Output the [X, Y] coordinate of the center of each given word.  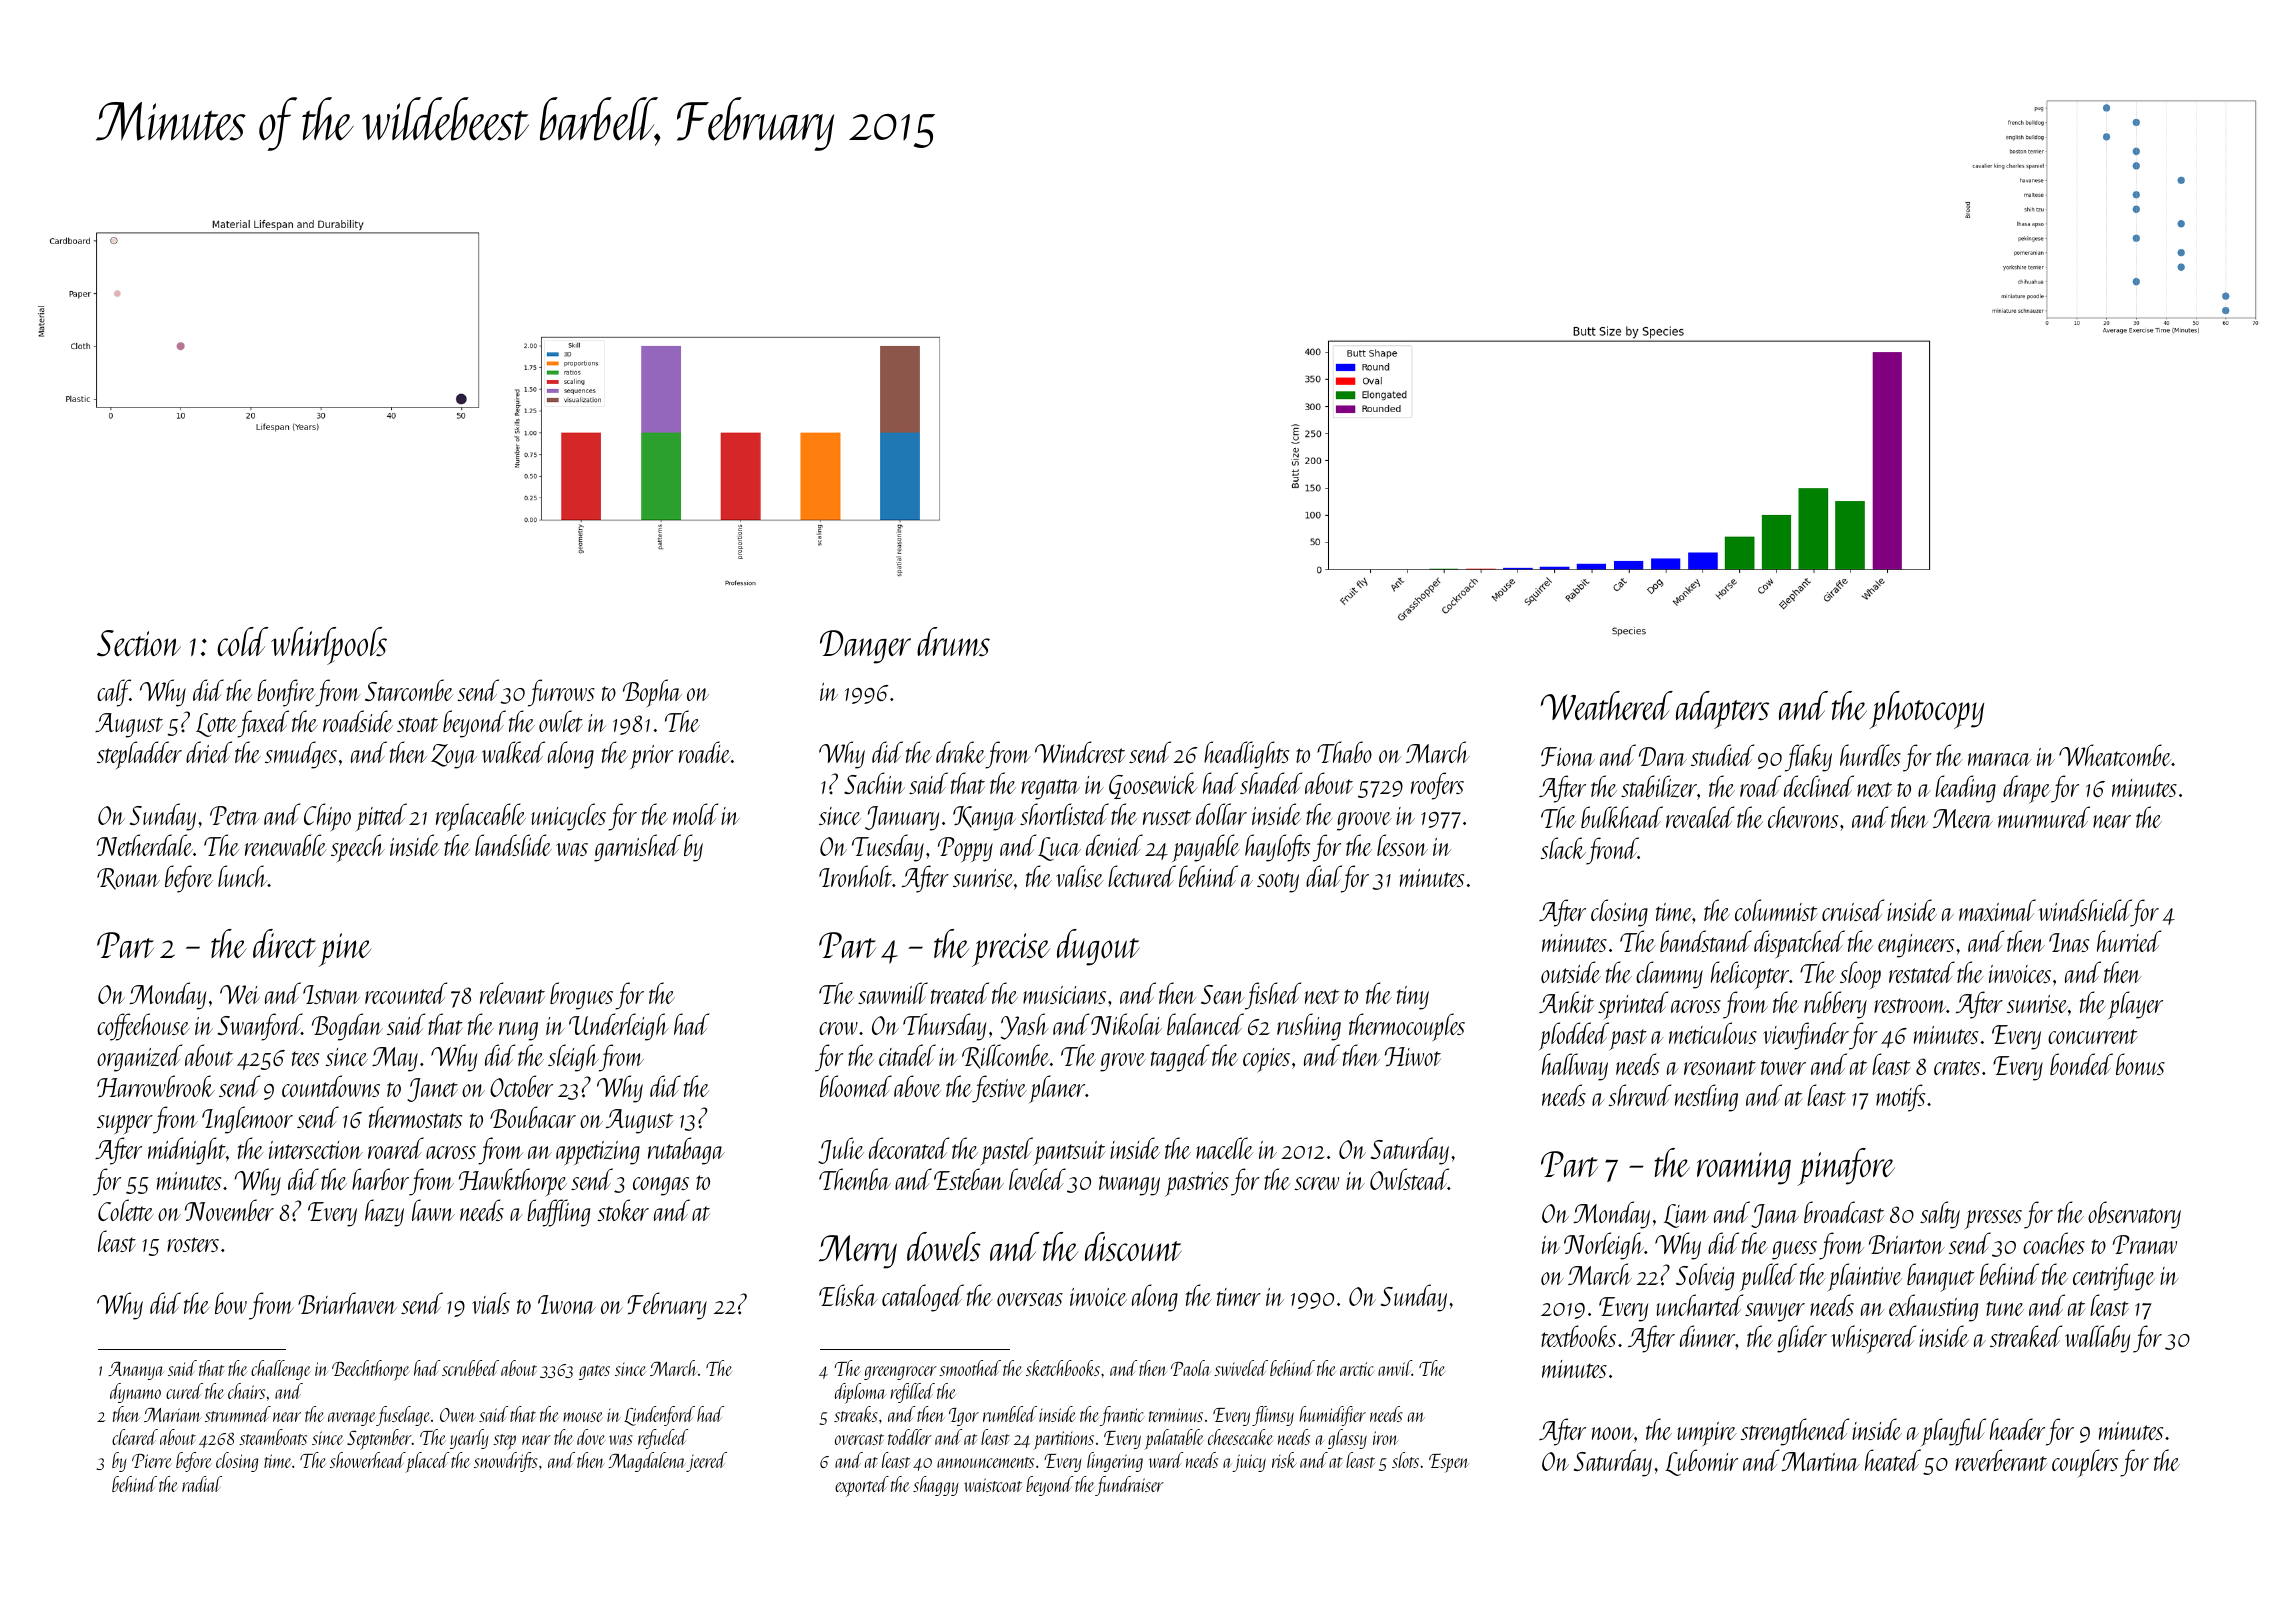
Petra [235, 815]
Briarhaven [347, 1303]
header [2017, 1429]
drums [953, 641]
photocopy [1926, 710]
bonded [2081, 1064]
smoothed [970, 1368]
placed [427, 1462]
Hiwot [1413, 1056]
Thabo [1344, 752]
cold [242, 641]
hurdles [1870, 755]
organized [139, 1058]
